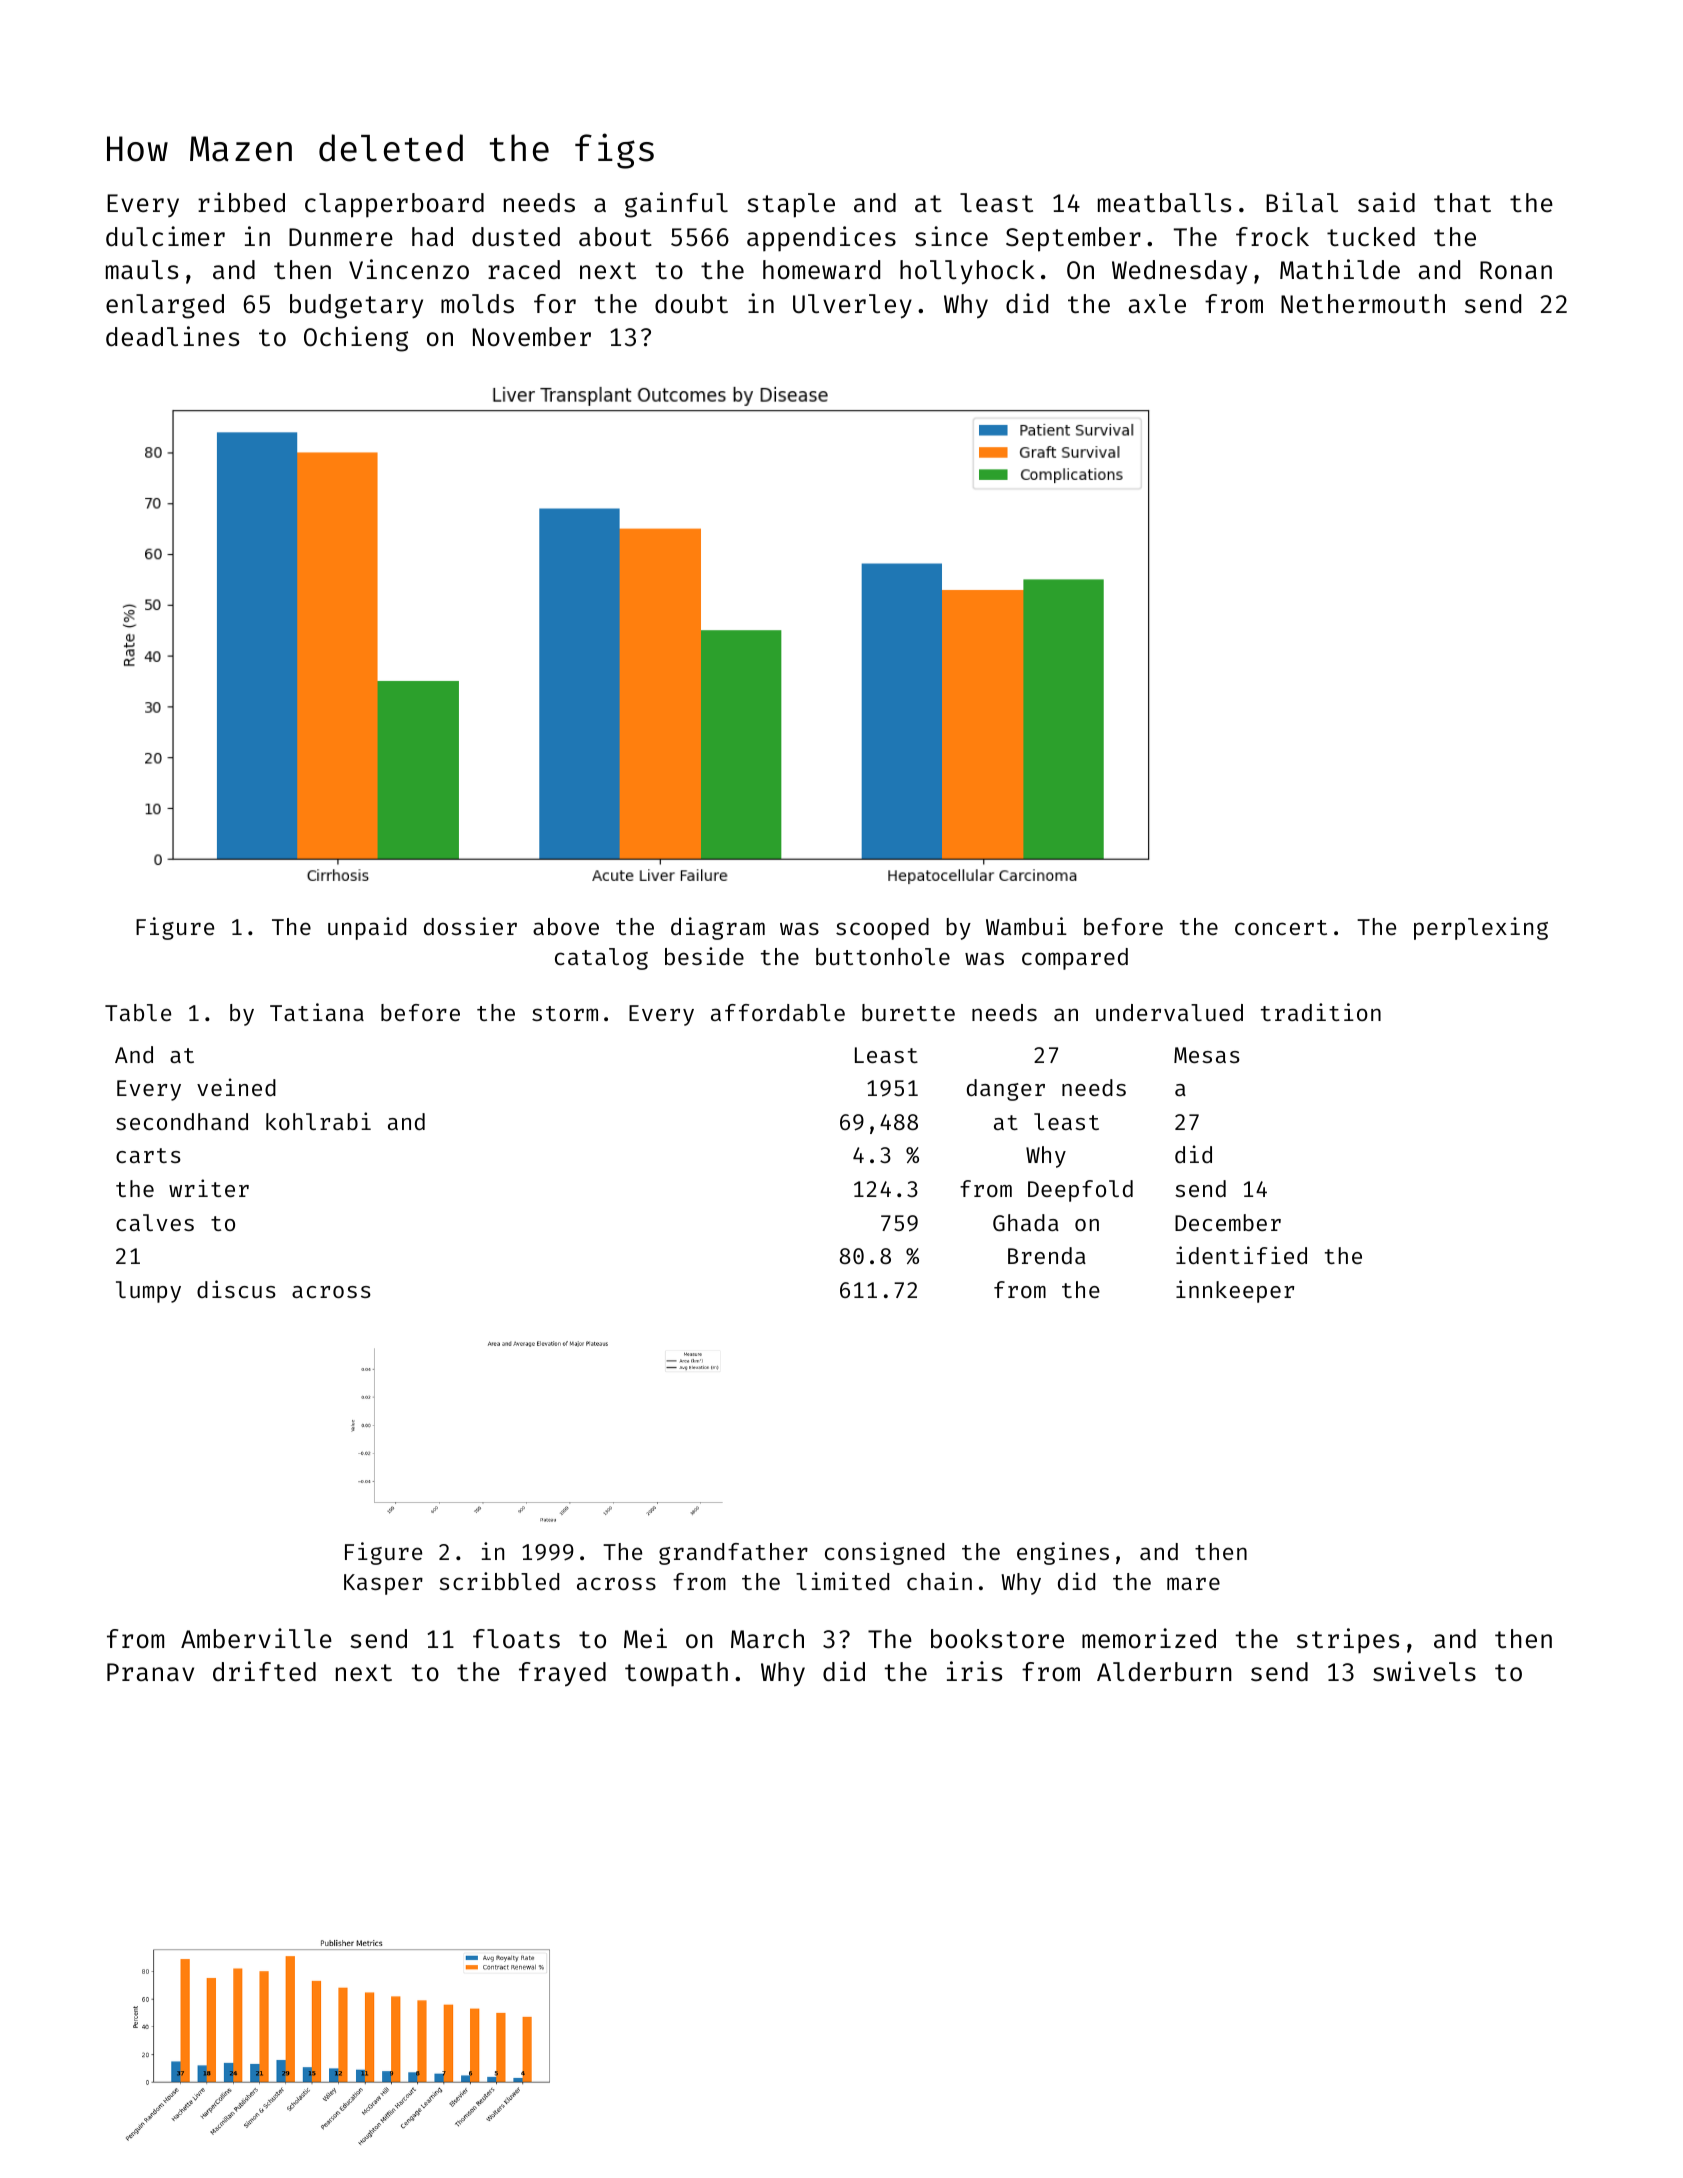  I want to click on Amberville, so click(256, 1638).
